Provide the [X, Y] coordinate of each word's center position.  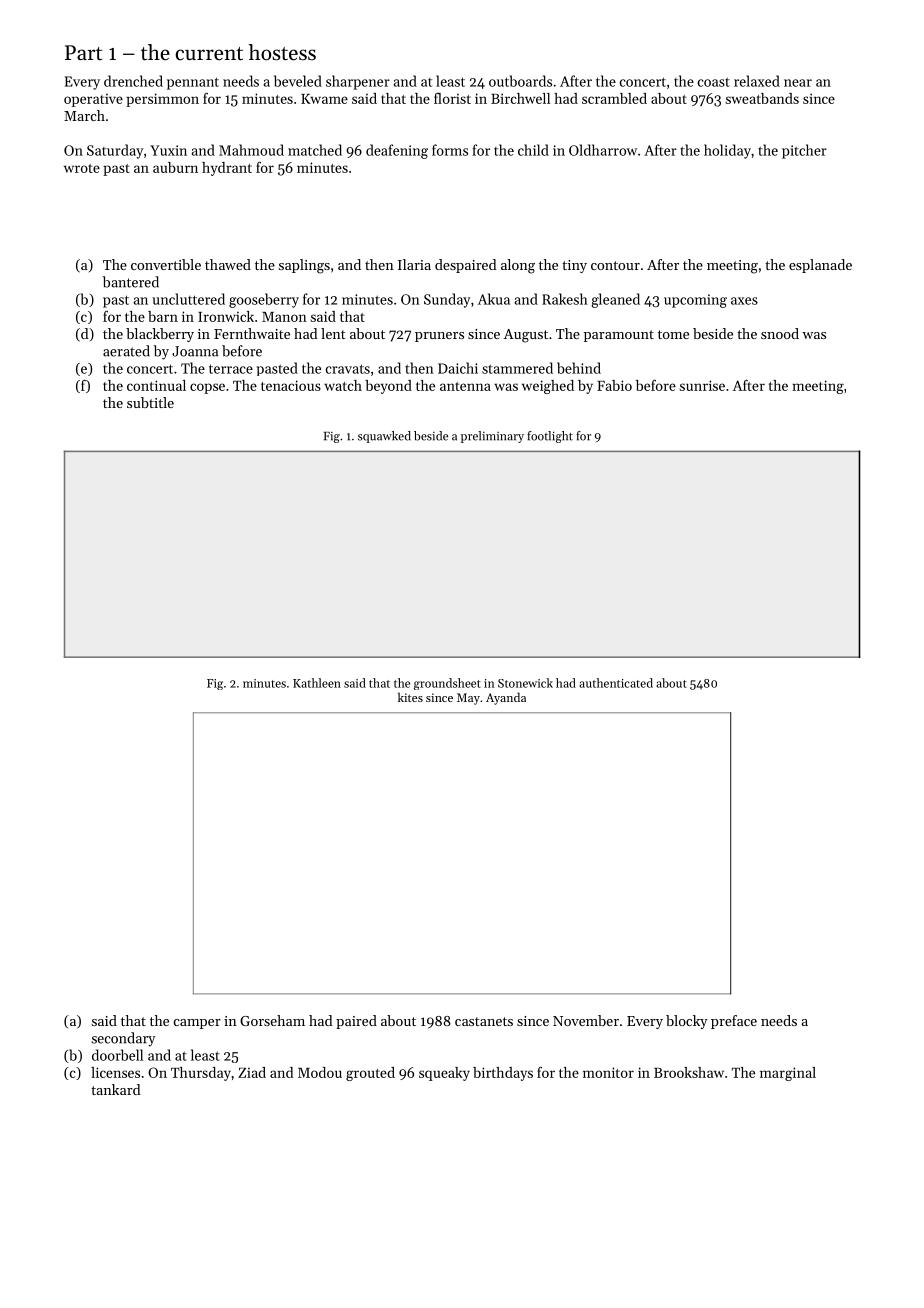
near [798, 83]
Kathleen [317, 683]
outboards [520, 81]
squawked [384, 437]
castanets [484, 1021]
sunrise [702, 385]
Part [83, 53]
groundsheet [447, 684]
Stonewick [525, 683]
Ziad [252, 1072]
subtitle [150, 402]
